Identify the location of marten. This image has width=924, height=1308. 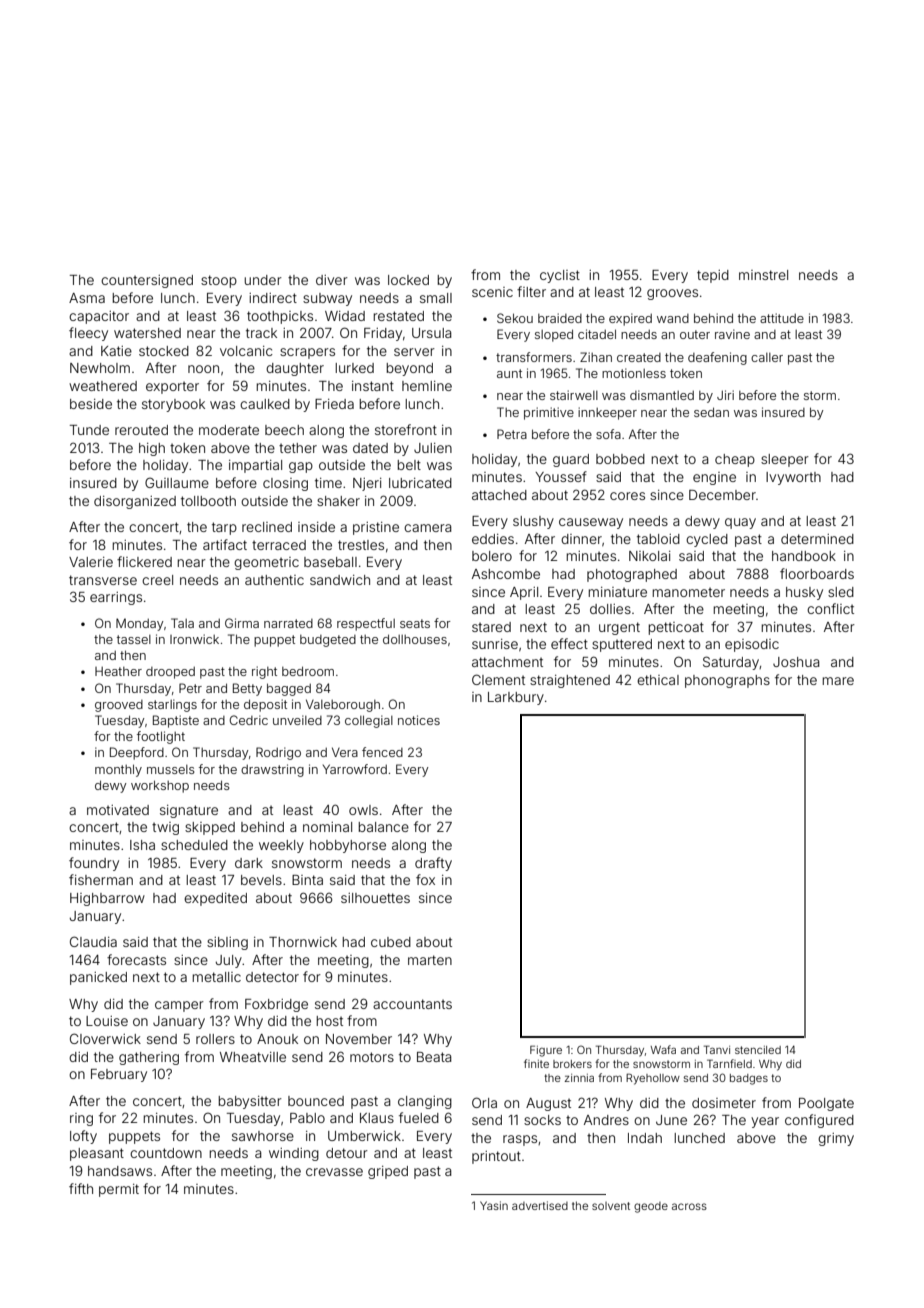
(430, 960).
